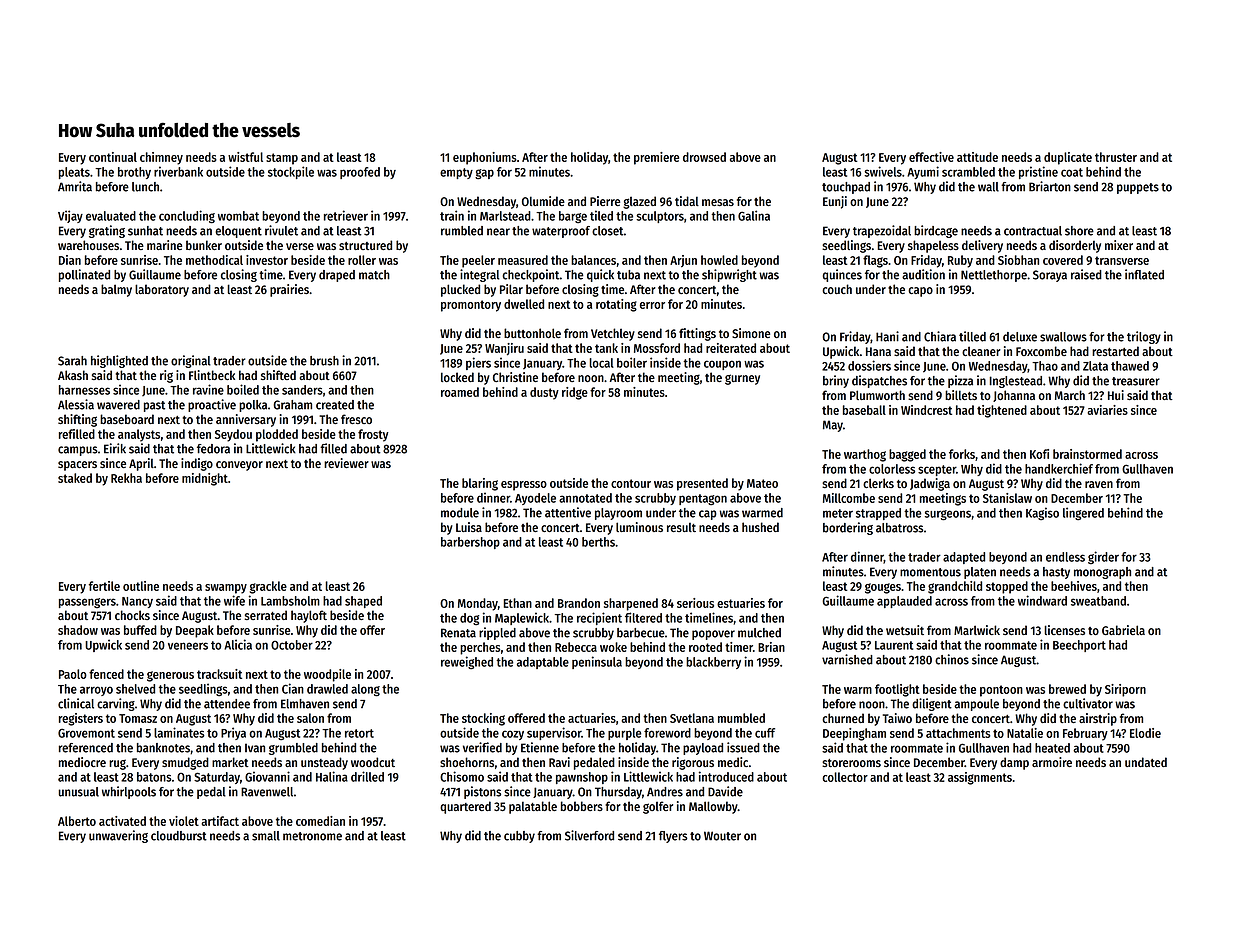 The height and width of the page is (952, 1233). Describe the element at coordinates (267, 776) in the page. I see `Giovanni` at that location.
